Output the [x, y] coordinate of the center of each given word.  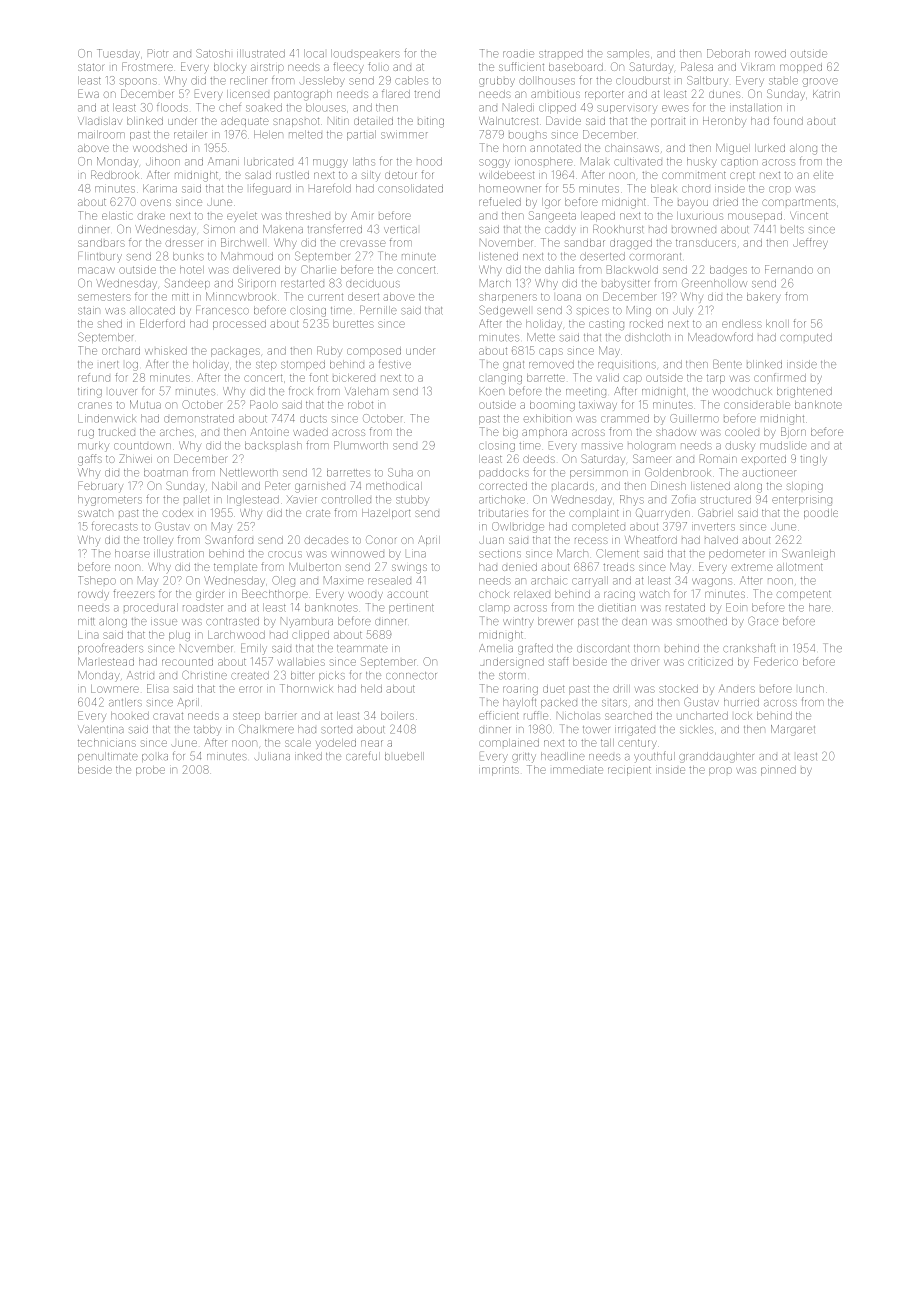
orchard [121, 351]
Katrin [826, 94]
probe [150, 771]
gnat [513, 366]
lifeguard [270, 189]
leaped [598, 217]
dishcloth [647, 337]
